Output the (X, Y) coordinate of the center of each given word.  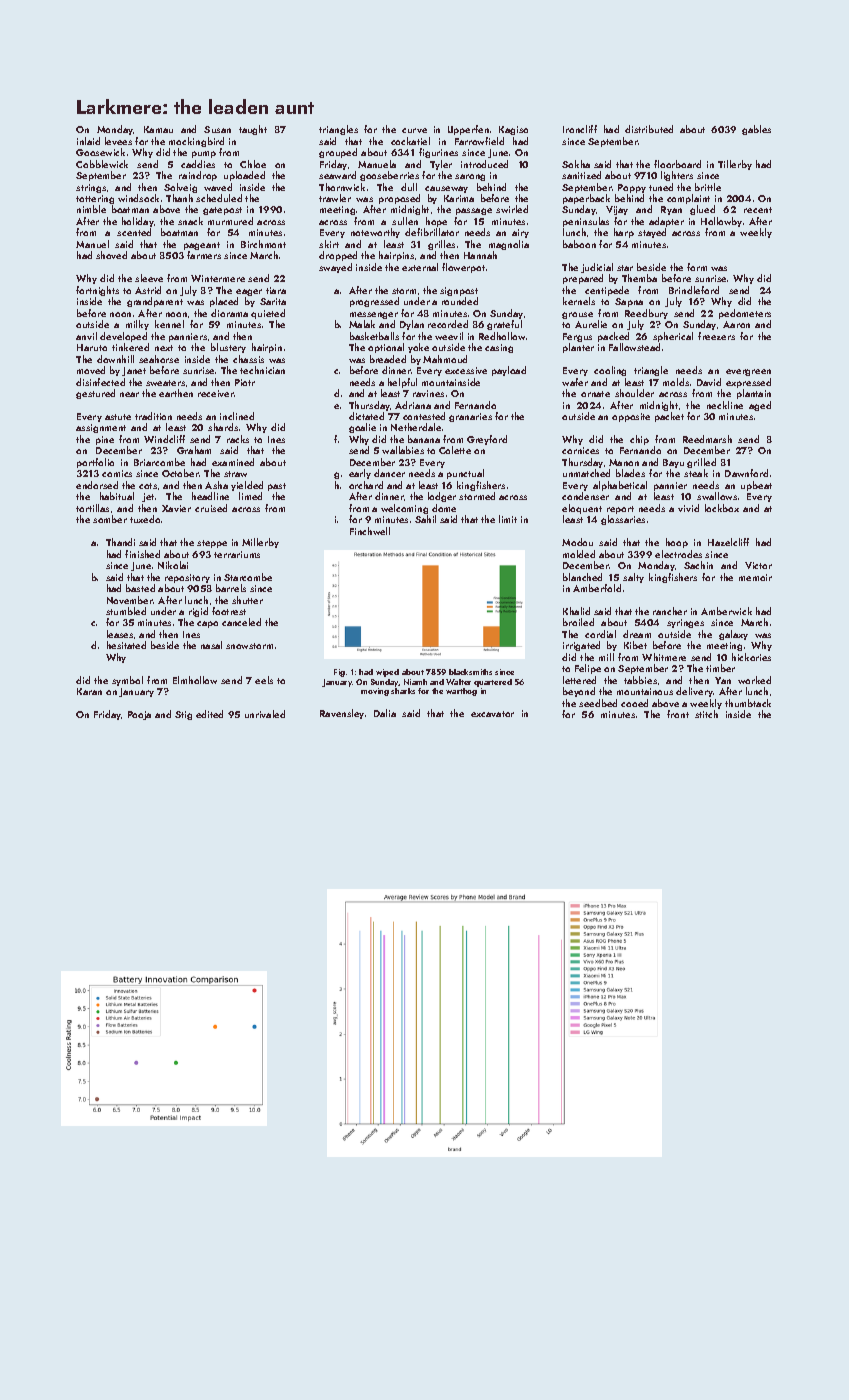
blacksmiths (470, 672)
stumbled (126, 611)
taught (253, 130)
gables (756, 130)
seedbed (598, 703)
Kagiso (513, 130)
